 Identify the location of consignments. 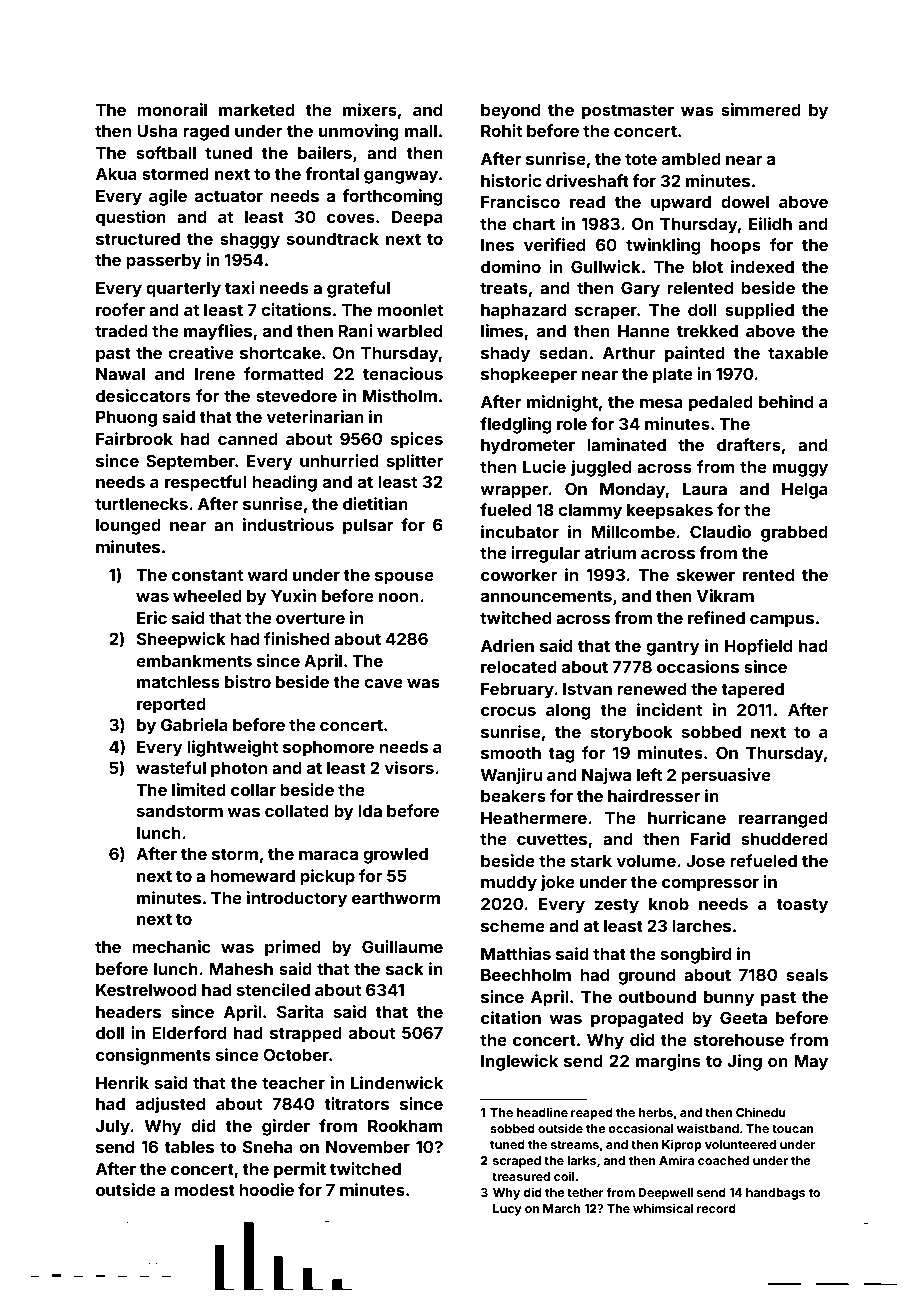
(153, 1056).
